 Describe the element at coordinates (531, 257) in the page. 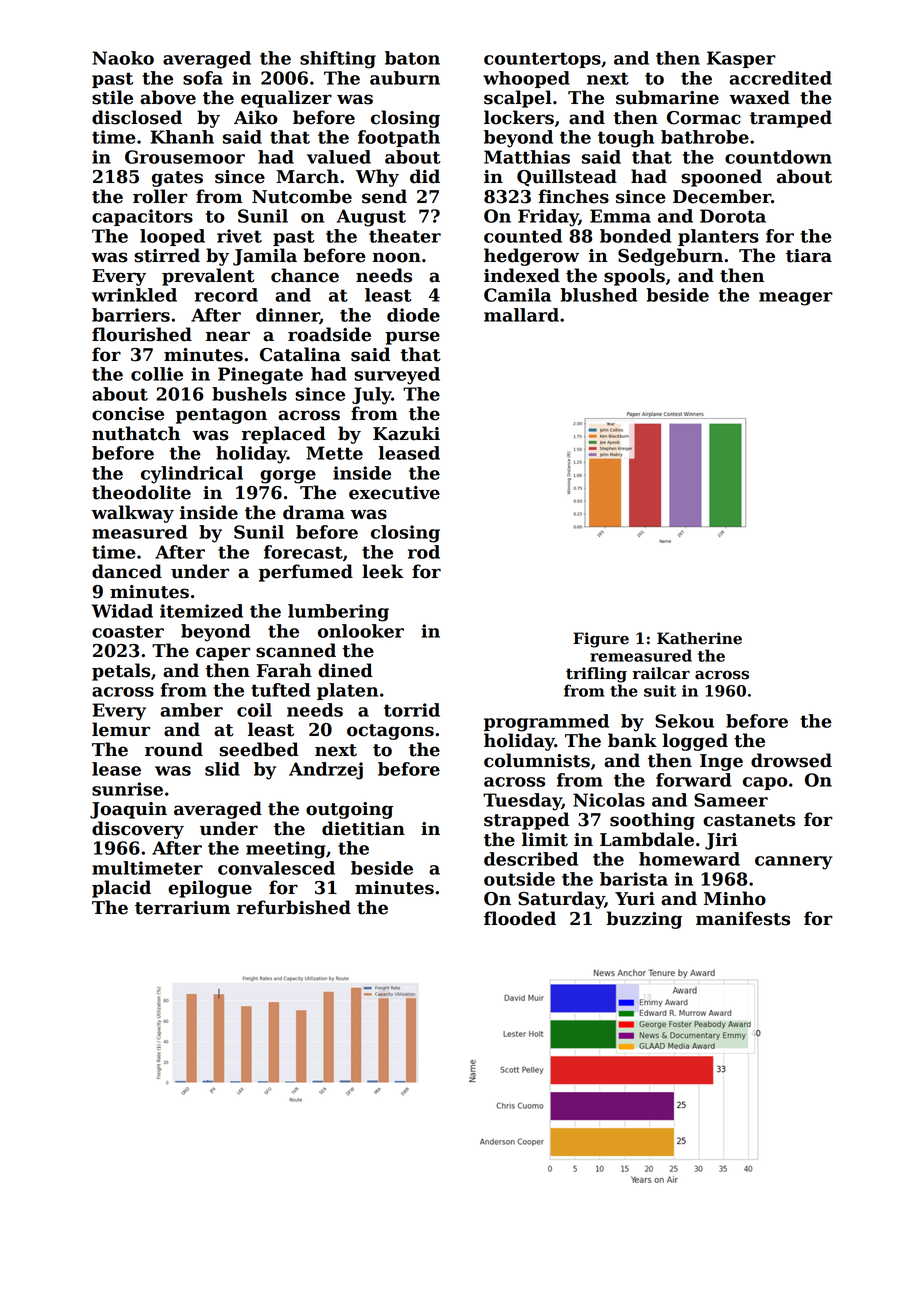

I see `hedgerow` at that location.
